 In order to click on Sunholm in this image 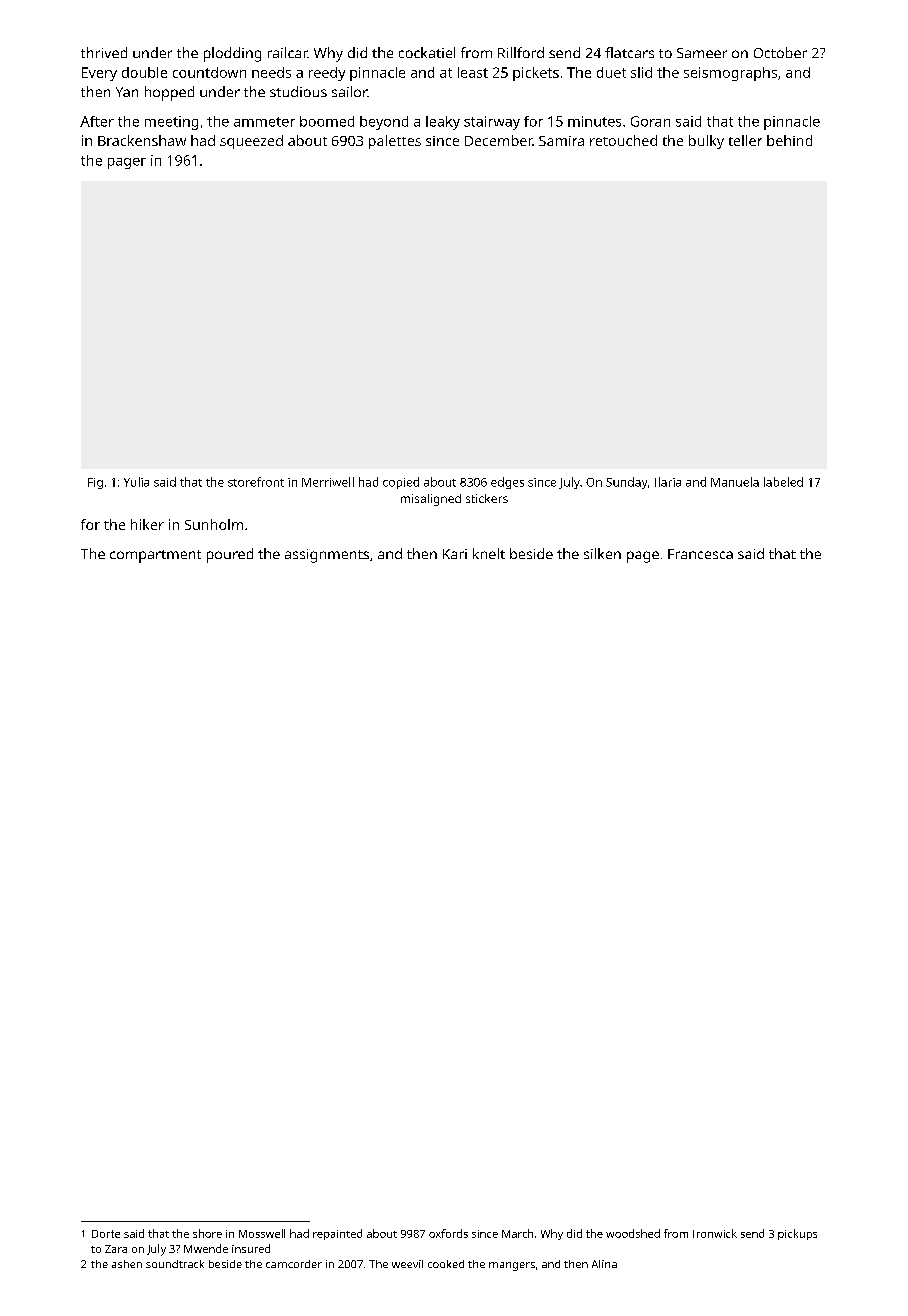, I will do `click(214, 524)`.
